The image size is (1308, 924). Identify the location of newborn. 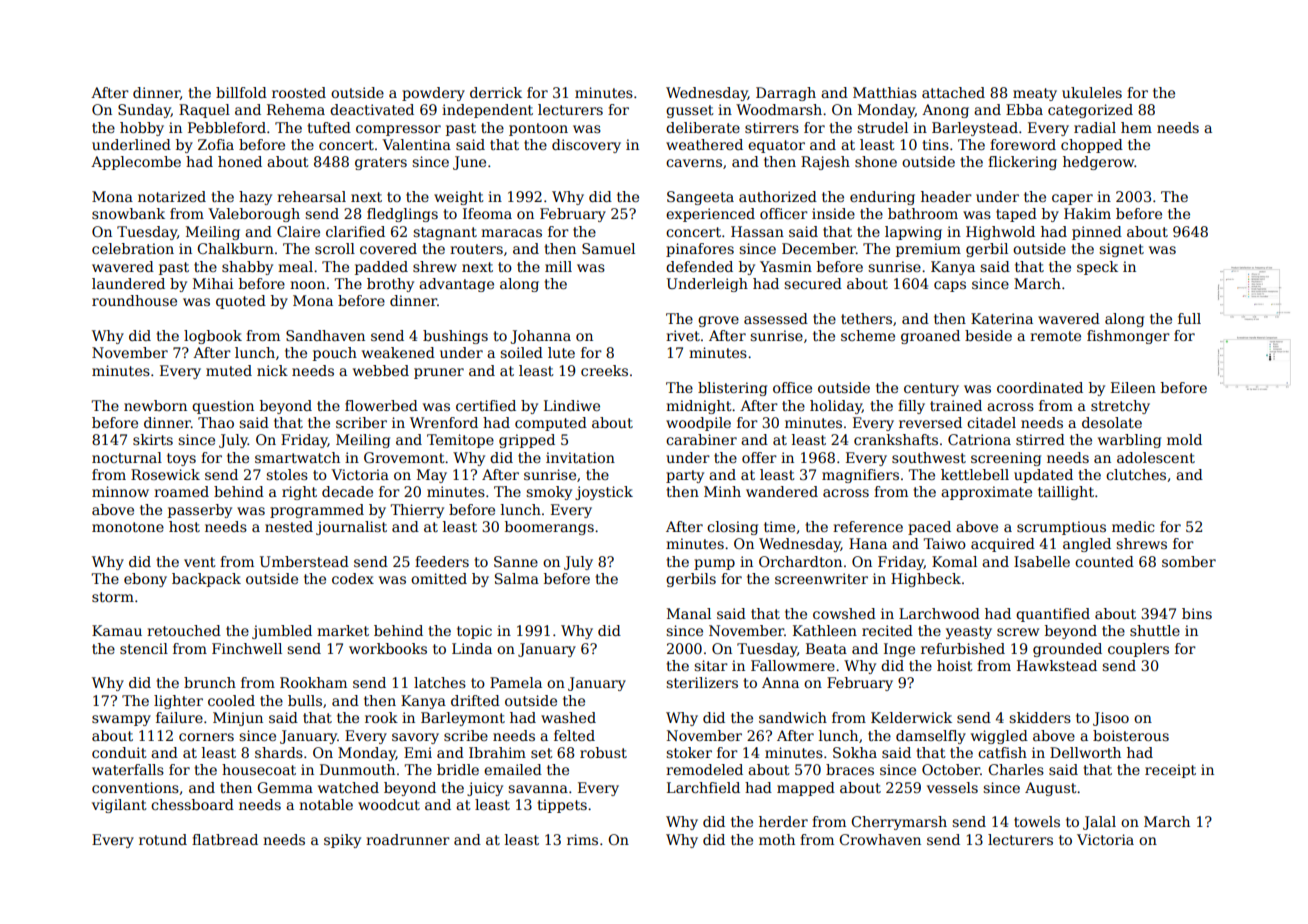
(155, 405).
